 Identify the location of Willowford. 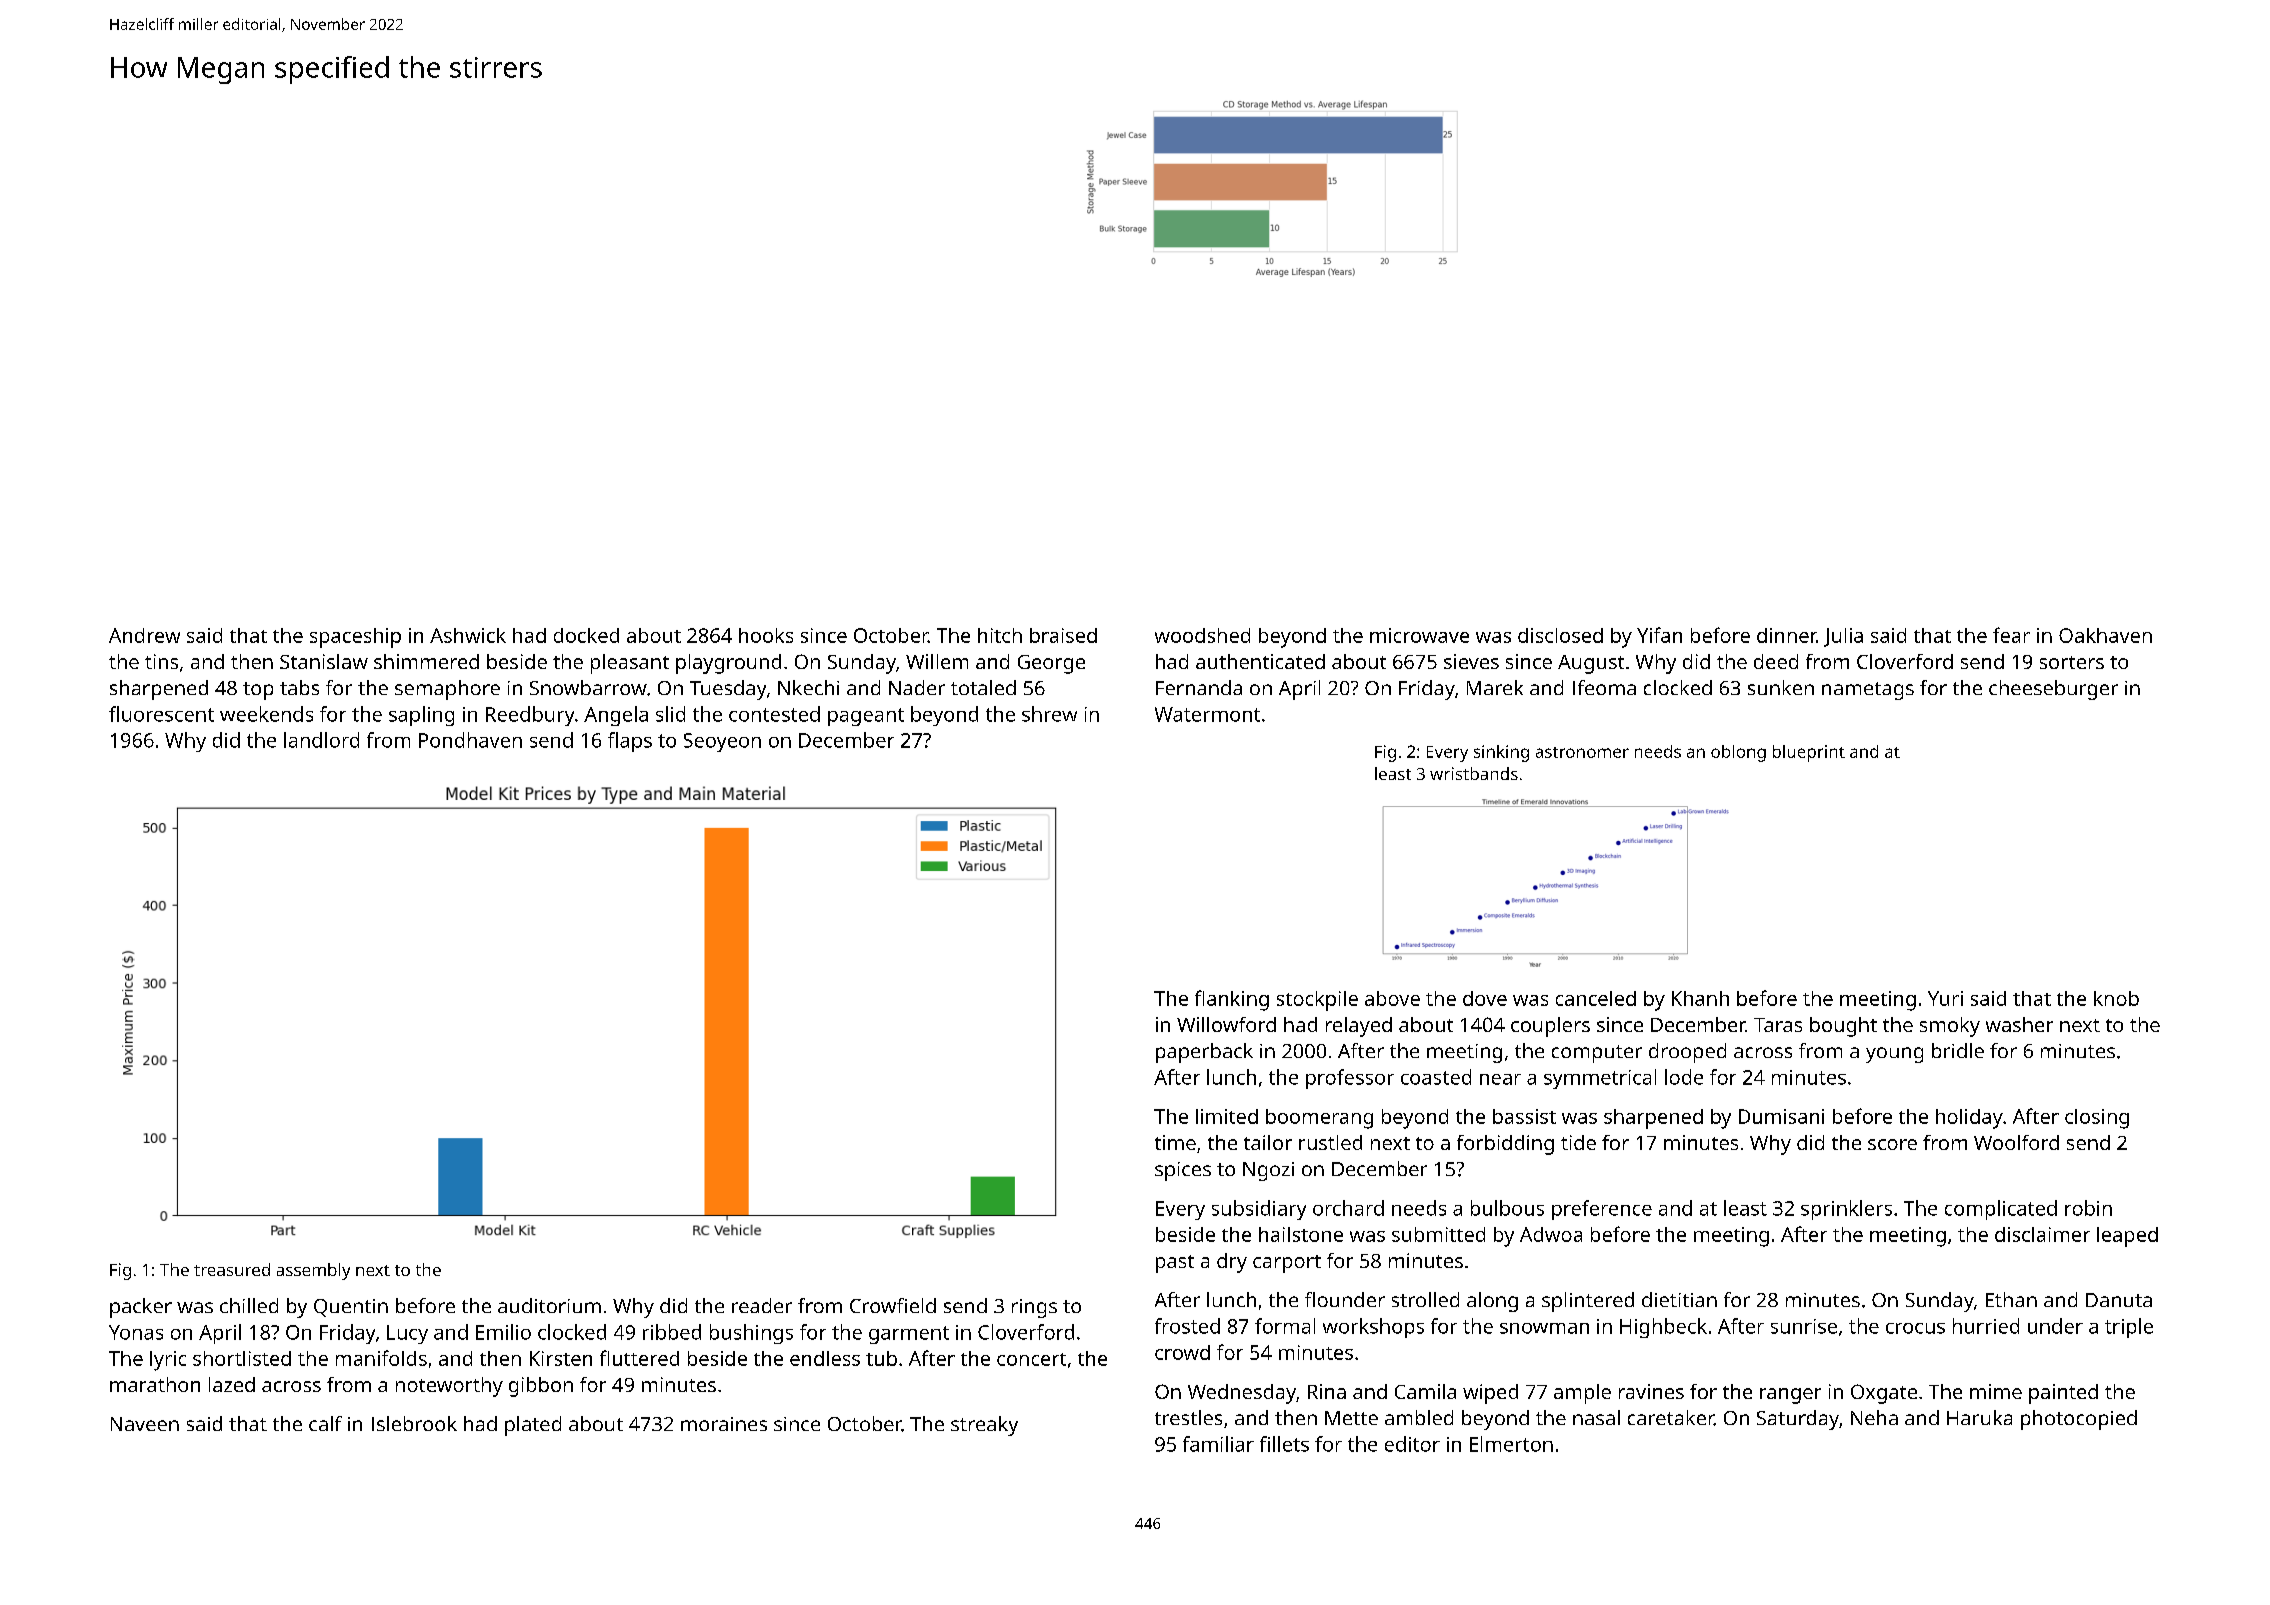
(1226, 1024).
